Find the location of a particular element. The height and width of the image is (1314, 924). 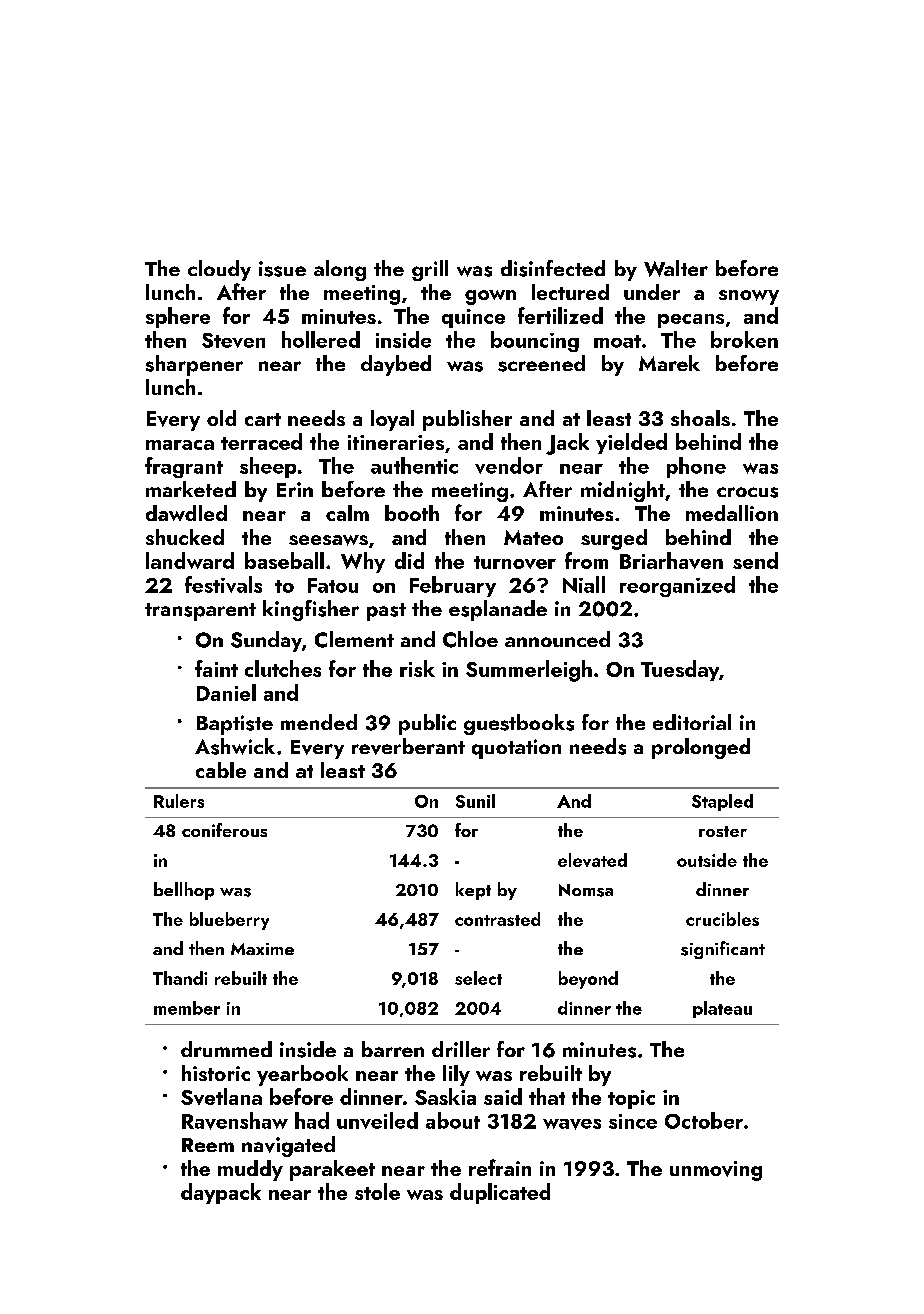

duplicated is located at coordinates (500, 1193).
